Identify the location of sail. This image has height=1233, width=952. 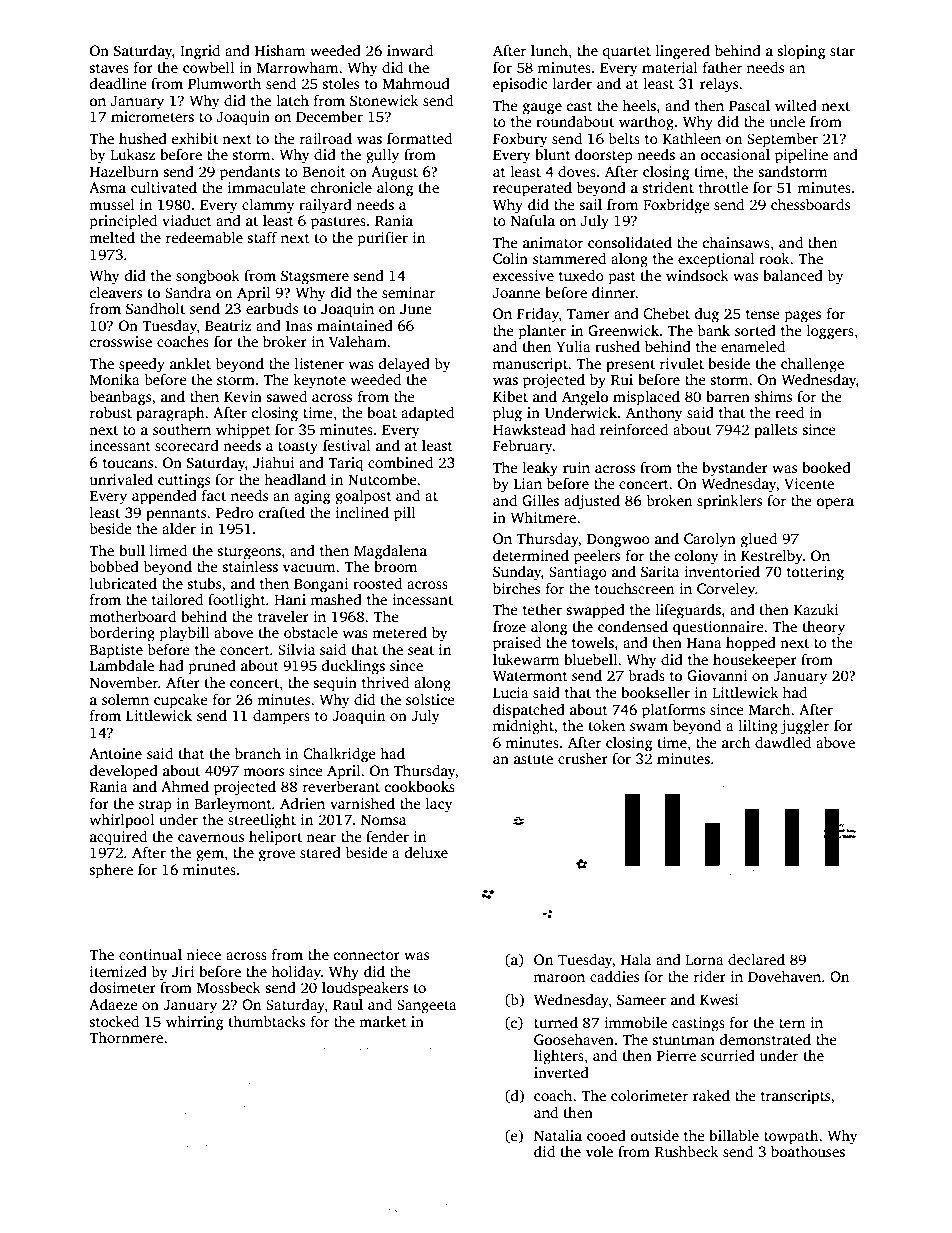
(590, 204).
